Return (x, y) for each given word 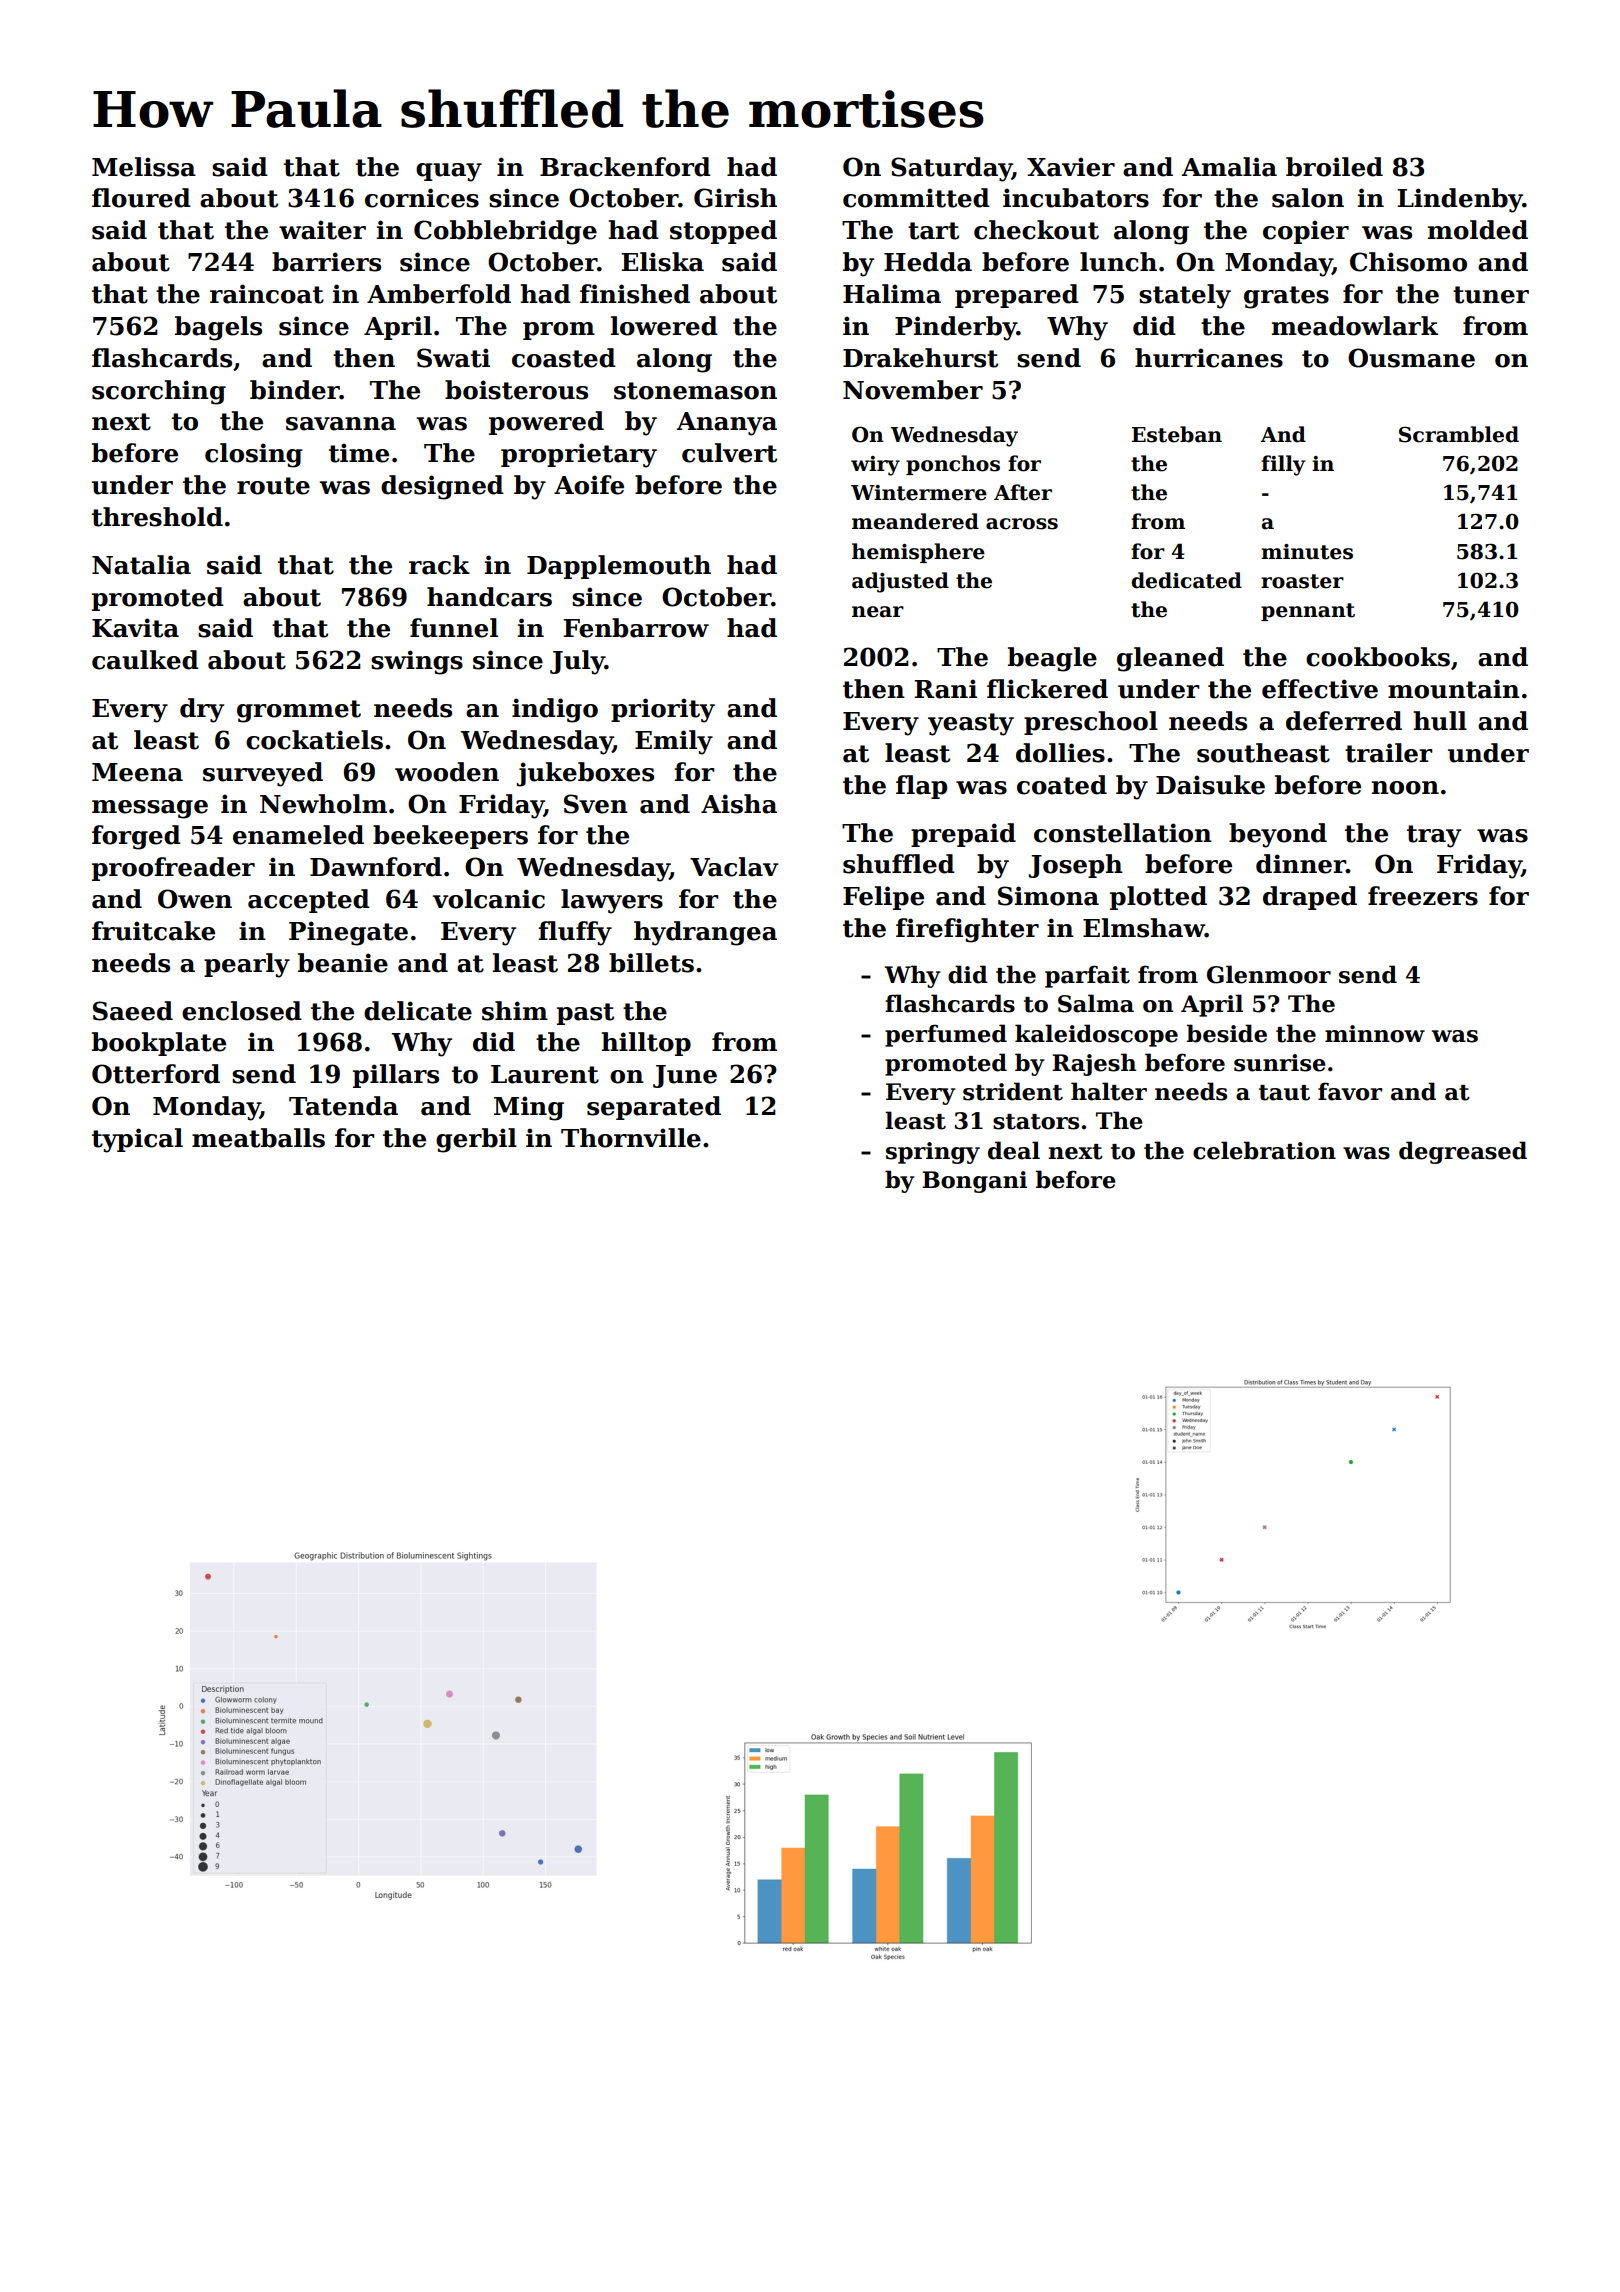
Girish (735, 198)
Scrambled (1459, 434)
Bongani (974, 1182)
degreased (1463, 1152)
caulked (145, 660)
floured (141, 198)
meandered (915, 521)
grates (1286, 297)
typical (137, 1140)
